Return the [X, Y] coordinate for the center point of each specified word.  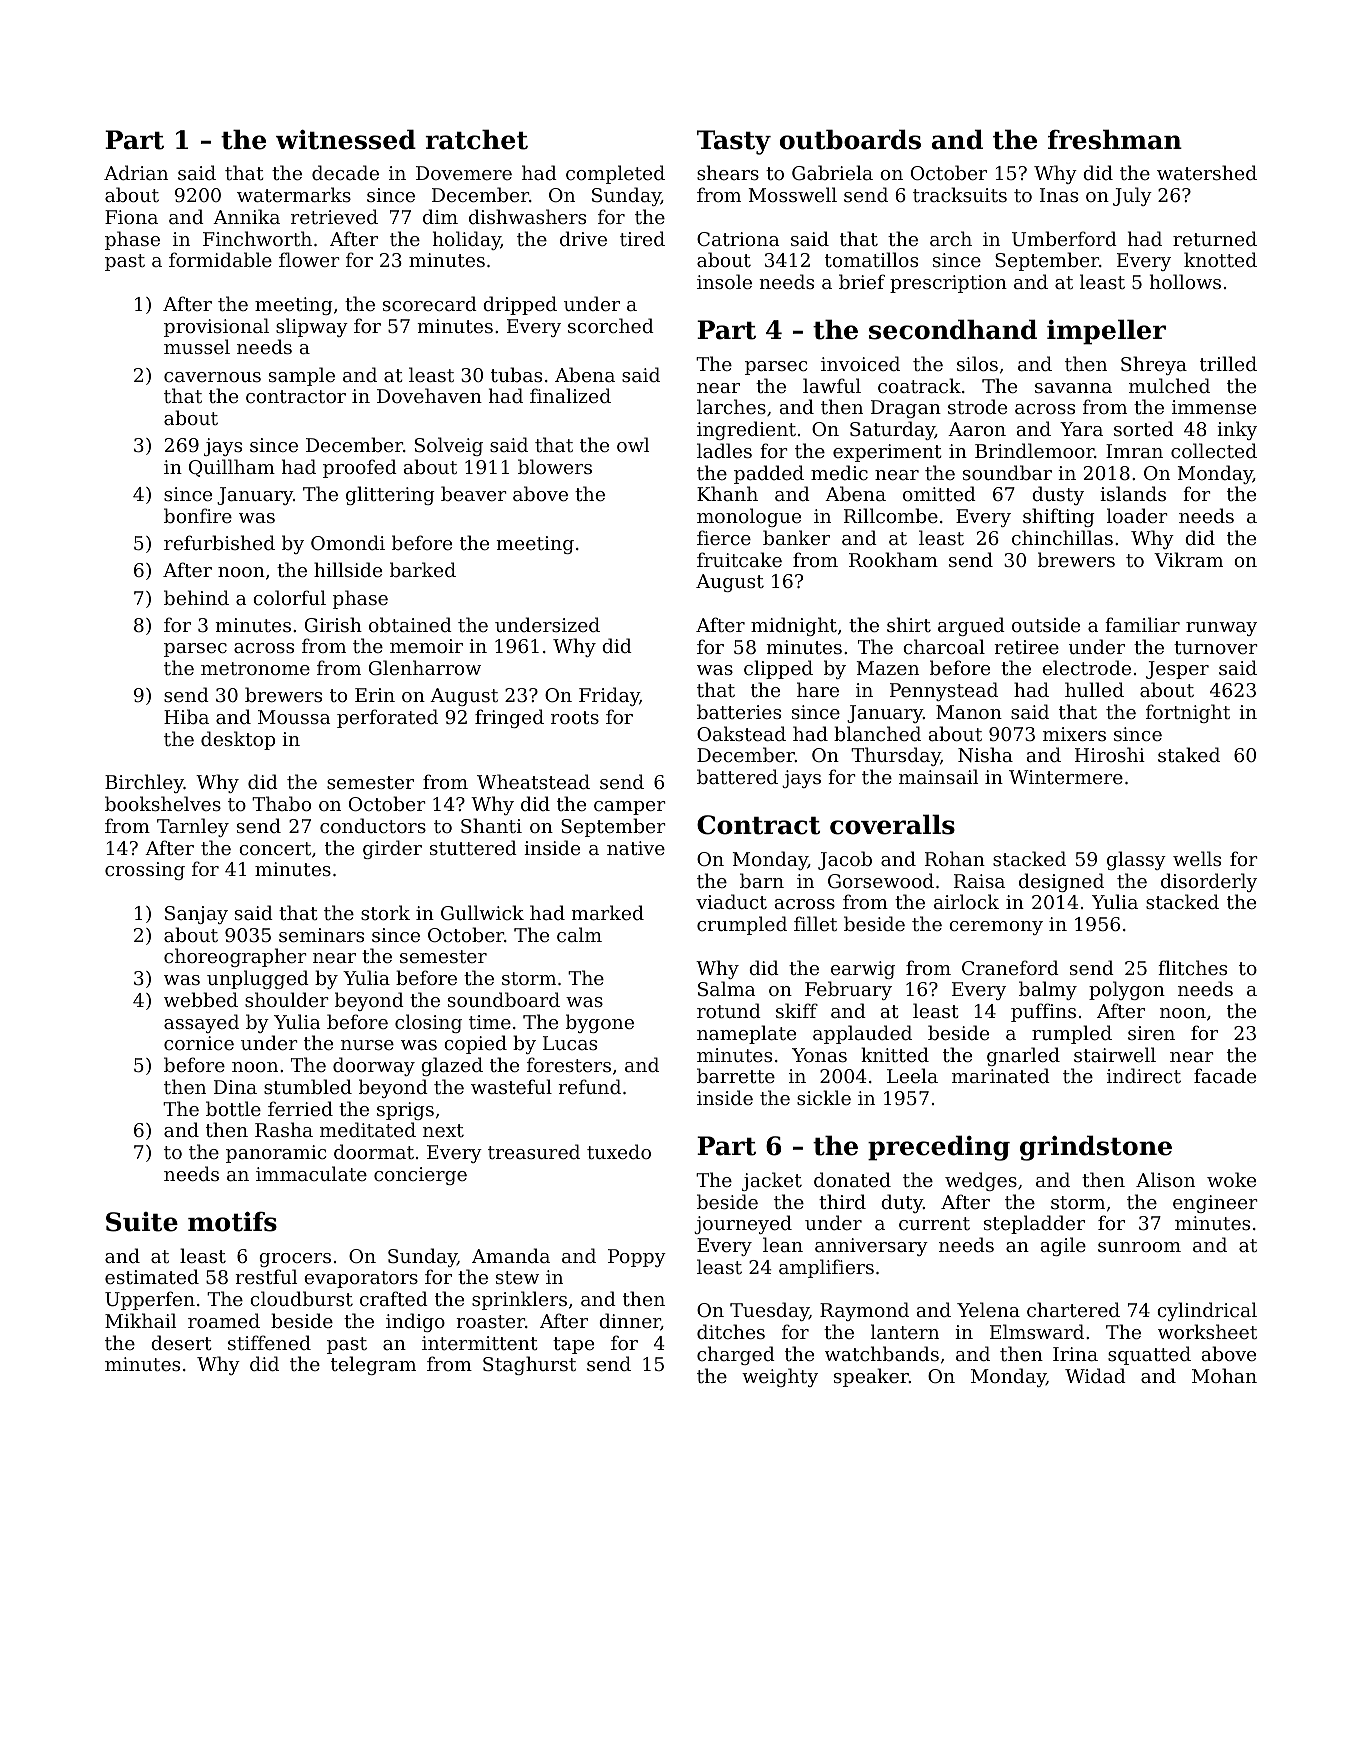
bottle [233, 1108]
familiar [1142, 624]
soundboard [504, 999]
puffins [1043, 1012]
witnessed [346, 139]
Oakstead [741, 733]
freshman [1115, 139]
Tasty [734, 142]
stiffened [269, 1342]
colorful [289, 597]
